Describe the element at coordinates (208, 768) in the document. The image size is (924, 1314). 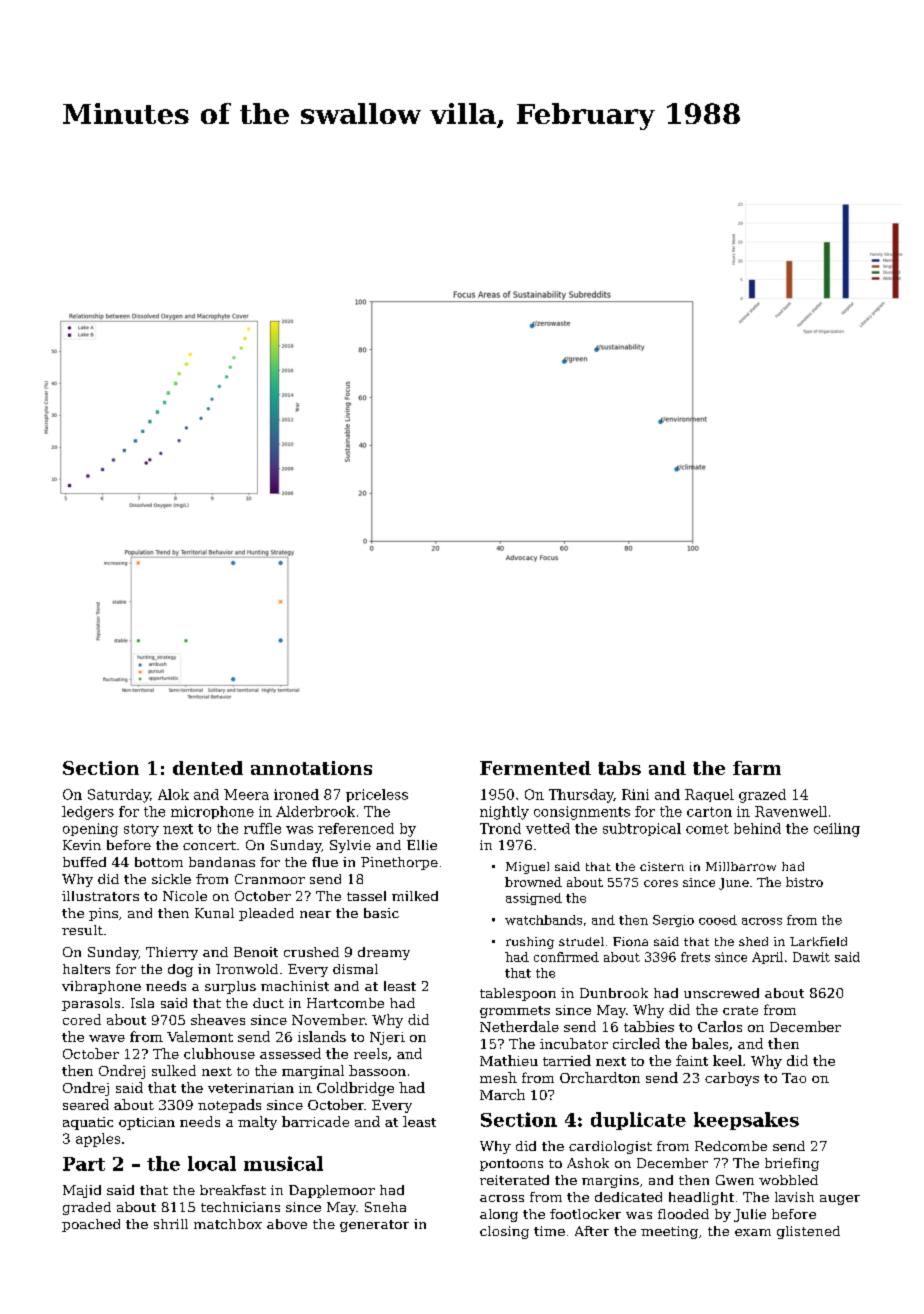
I see `dented` at that location.
